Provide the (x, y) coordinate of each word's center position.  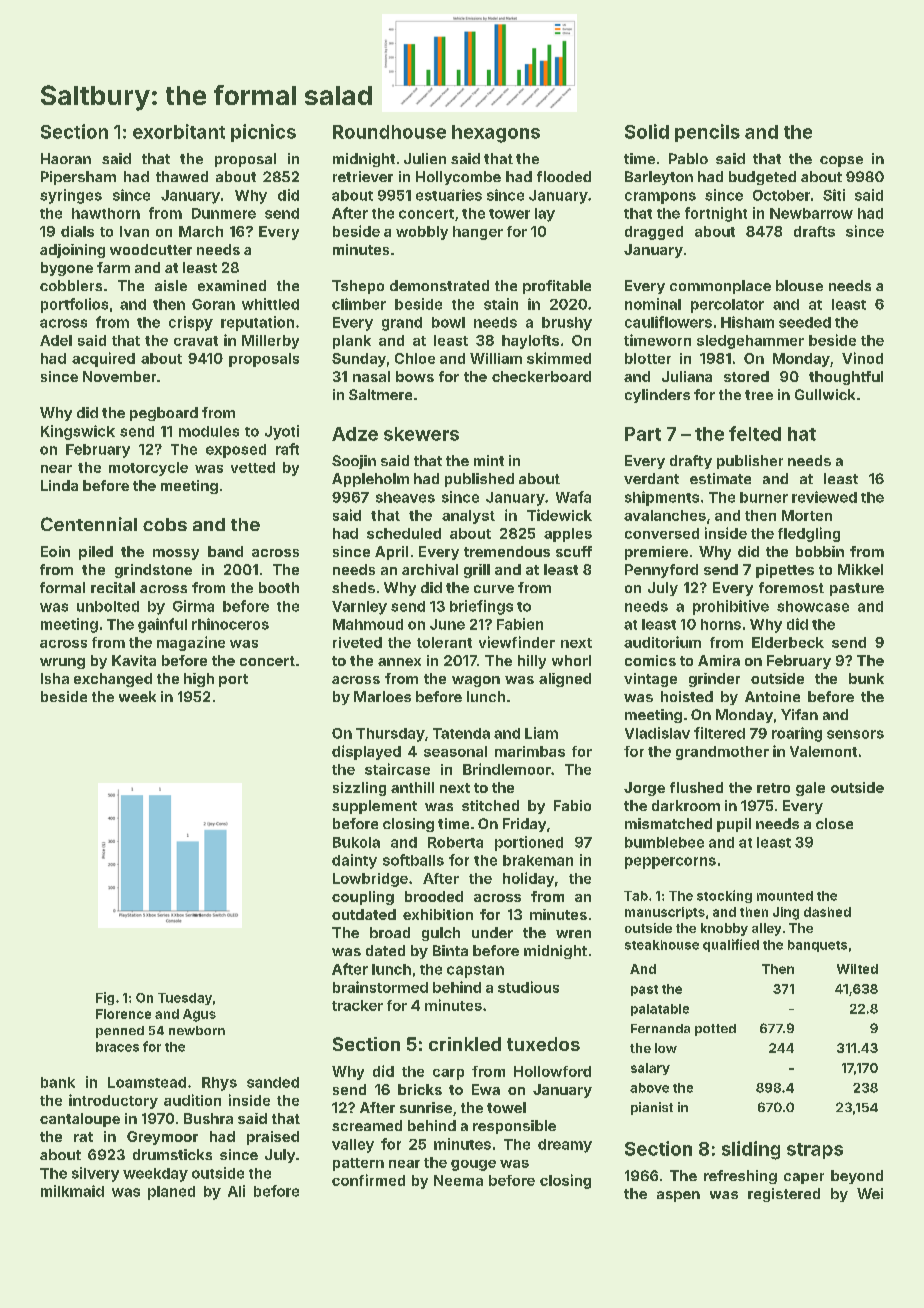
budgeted (762, 178)
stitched (490, 805)
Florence (123, 1014)
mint (489, 460)
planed (171, 1193)
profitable (557, 287)
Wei (870, 1193)
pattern (358, 1164)
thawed (182, 176)
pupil (734, 825)
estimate (720, 478)
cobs (165, 524)
